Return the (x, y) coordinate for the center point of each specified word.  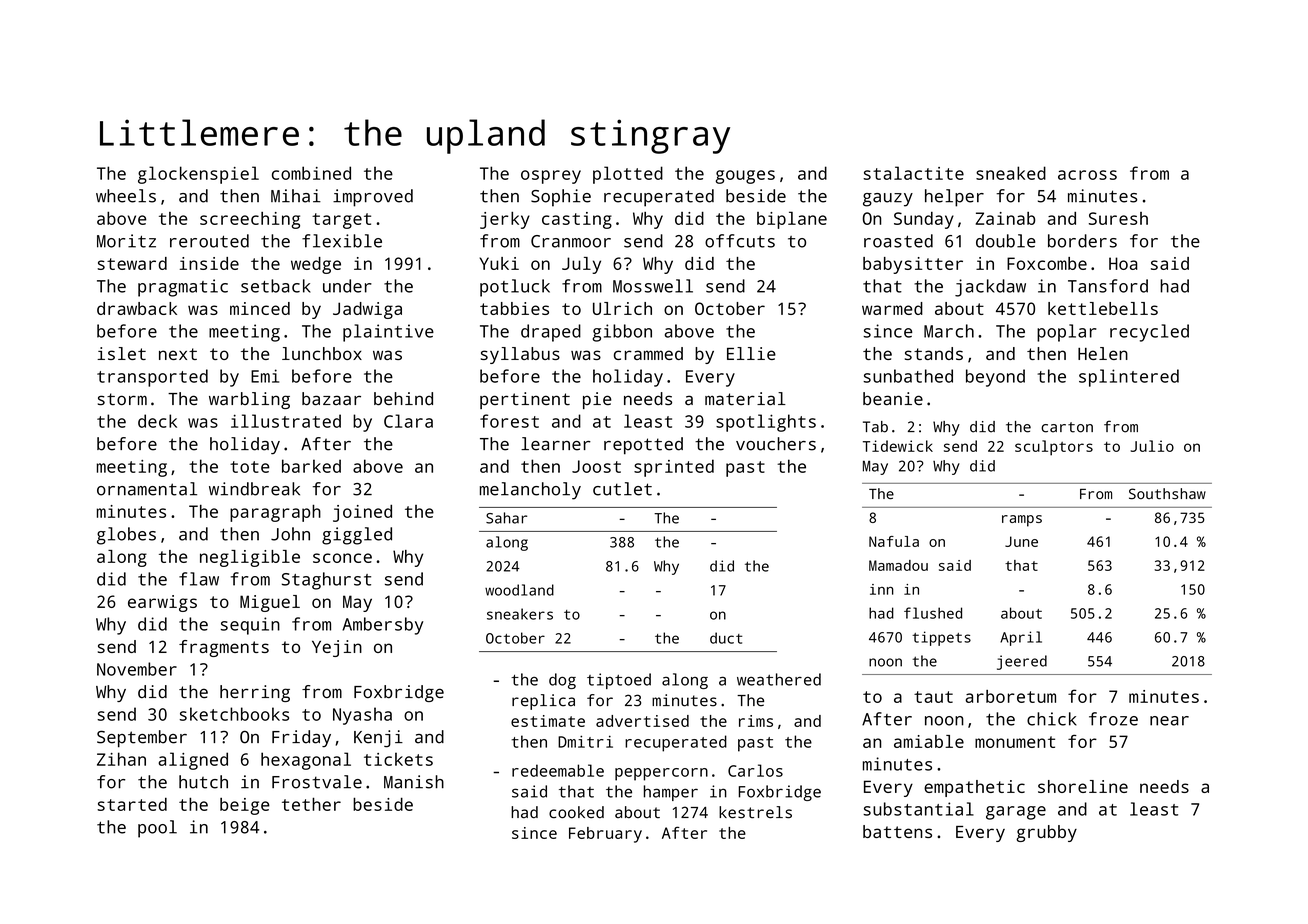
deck (157, 421)
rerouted (209, 241)
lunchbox (322, 353)
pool (157, 829)
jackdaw (990, 288)
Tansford (1108, 286)
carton (1067, 427)
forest (509, 421)
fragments (224, 648)
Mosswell (653, 286)
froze (1113, 719)
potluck (515, 288)
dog (562, 681)
